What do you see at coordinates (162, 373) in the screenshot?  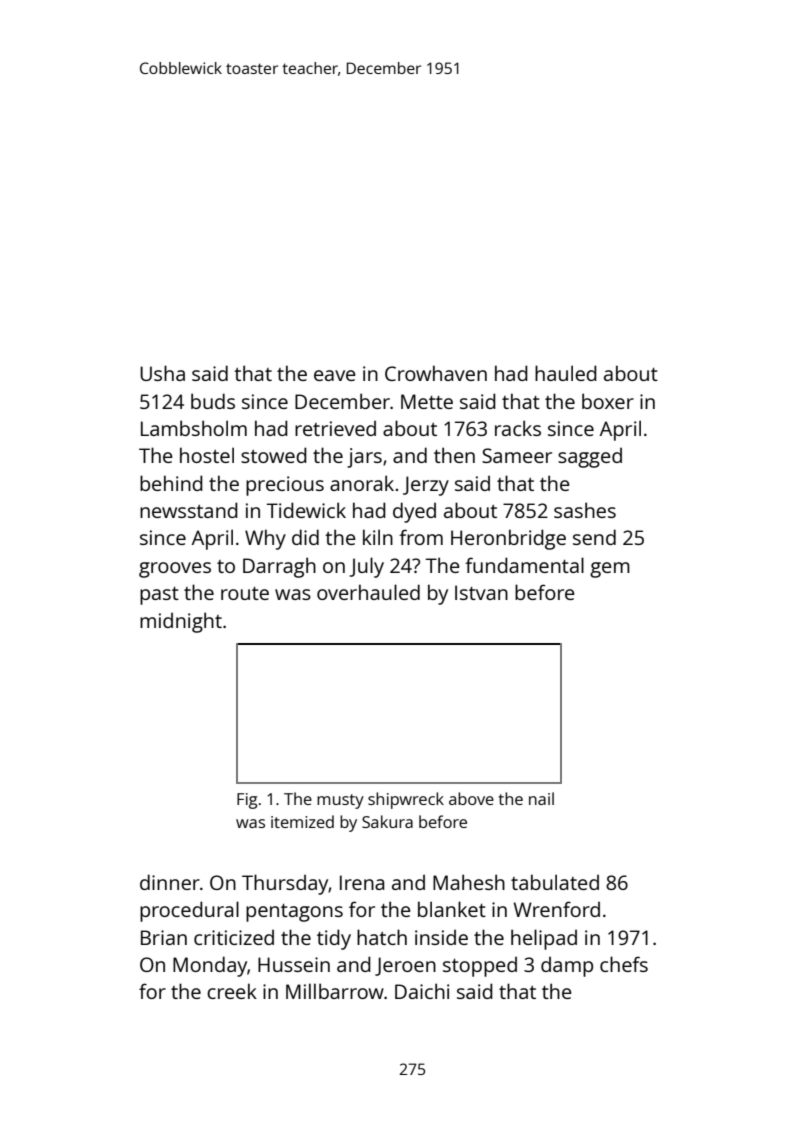 I see `Usha` at bounding box center [162, 373].
